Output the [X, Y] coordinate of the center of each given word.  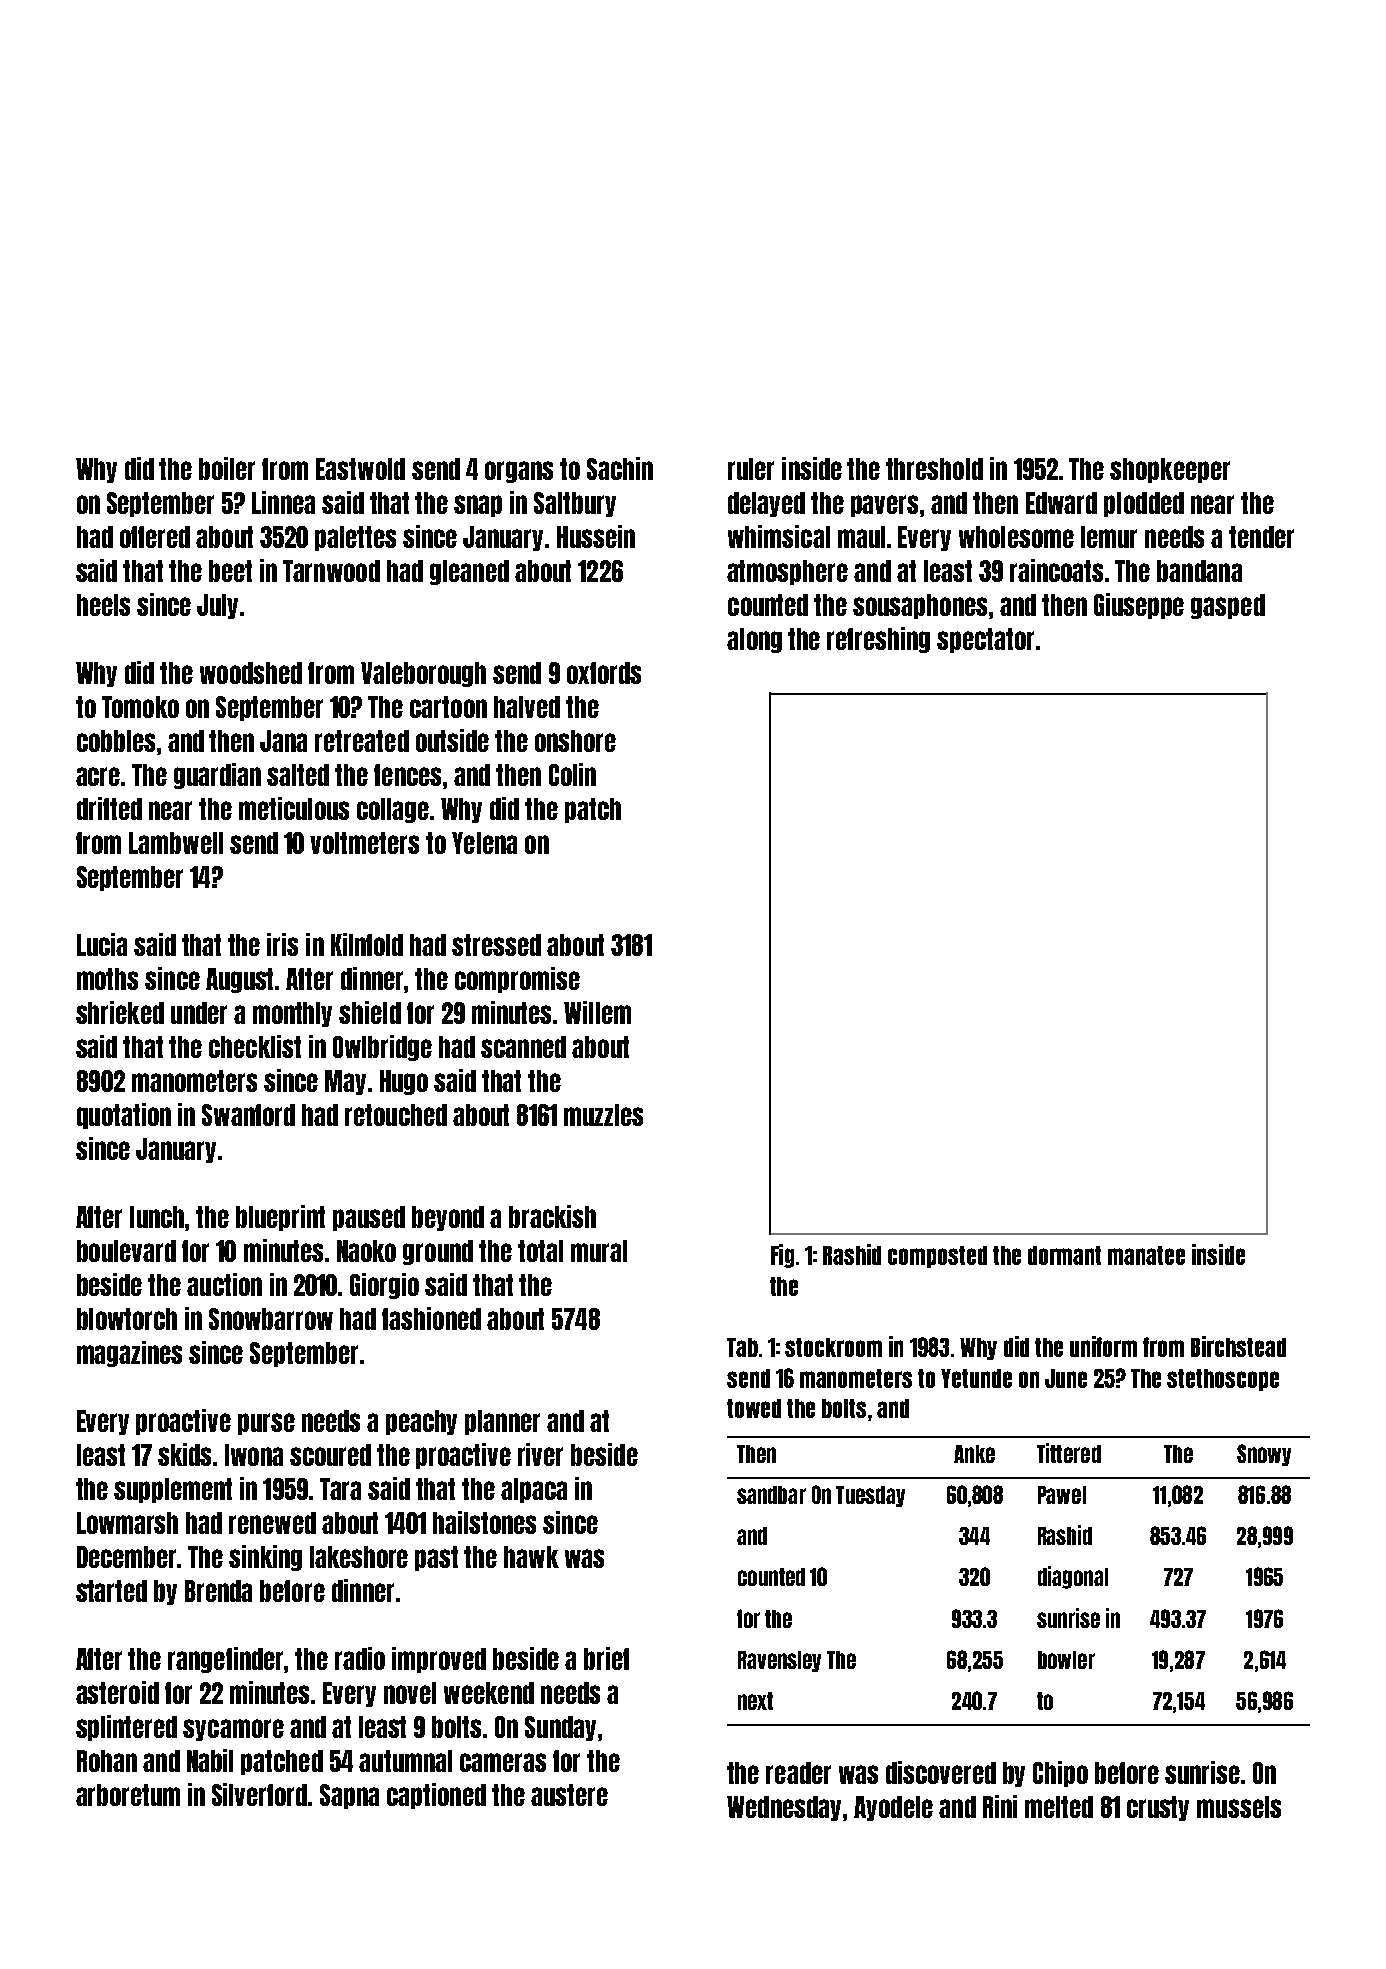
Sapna [349, 1796]
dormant [1064, 1255]
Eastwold [360, 469]
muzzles [603, 1115]
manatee [1146, 1255]
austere [569, 1795]
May [345, 1082]
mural [599, 1251]
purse [266, 1424]
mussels [1239, 1807]
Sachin [620, 468]
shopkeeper [1170, 470]
